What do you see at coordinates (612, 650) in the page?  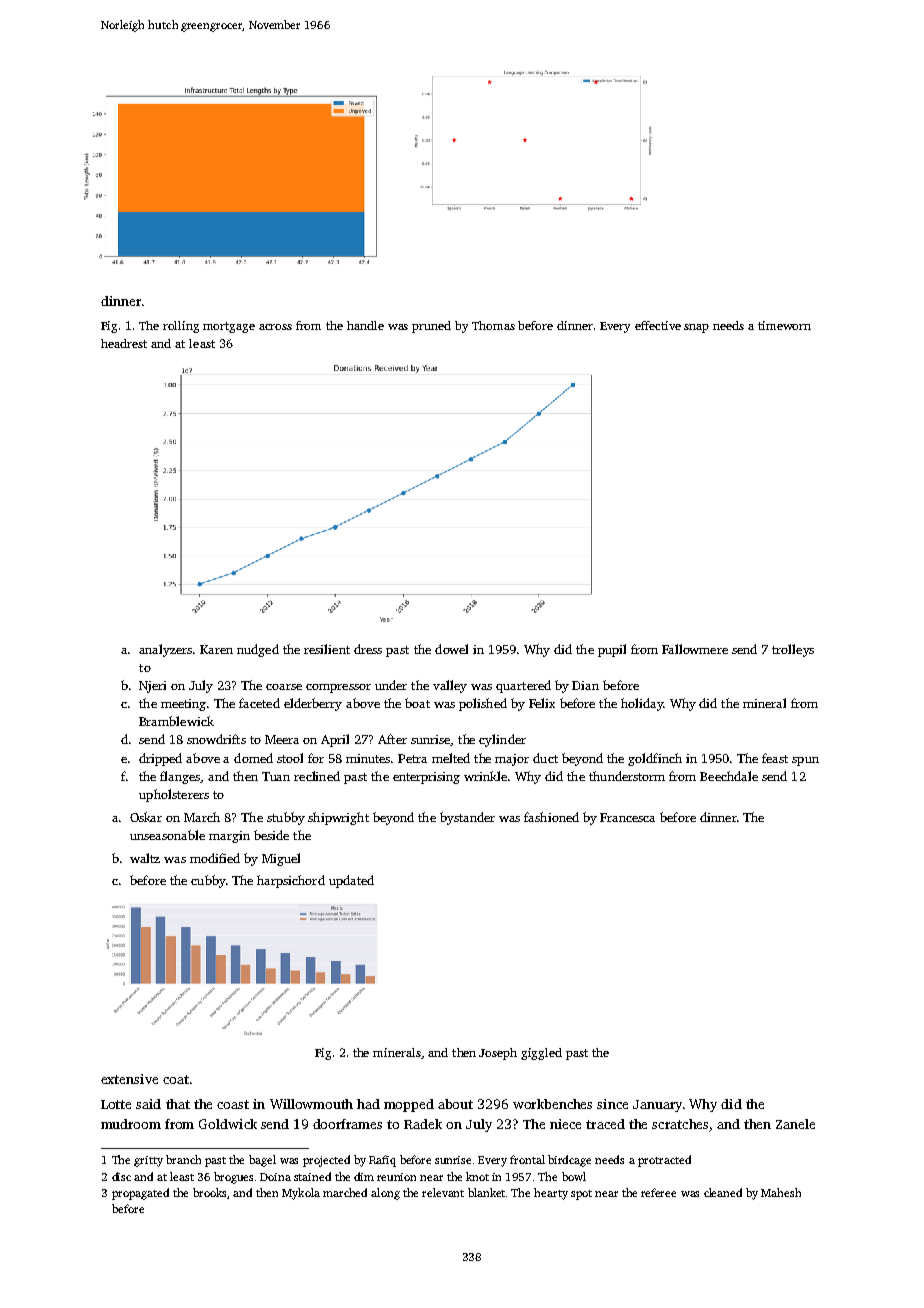 I see `pupil` at bounding box center [612, 650].
